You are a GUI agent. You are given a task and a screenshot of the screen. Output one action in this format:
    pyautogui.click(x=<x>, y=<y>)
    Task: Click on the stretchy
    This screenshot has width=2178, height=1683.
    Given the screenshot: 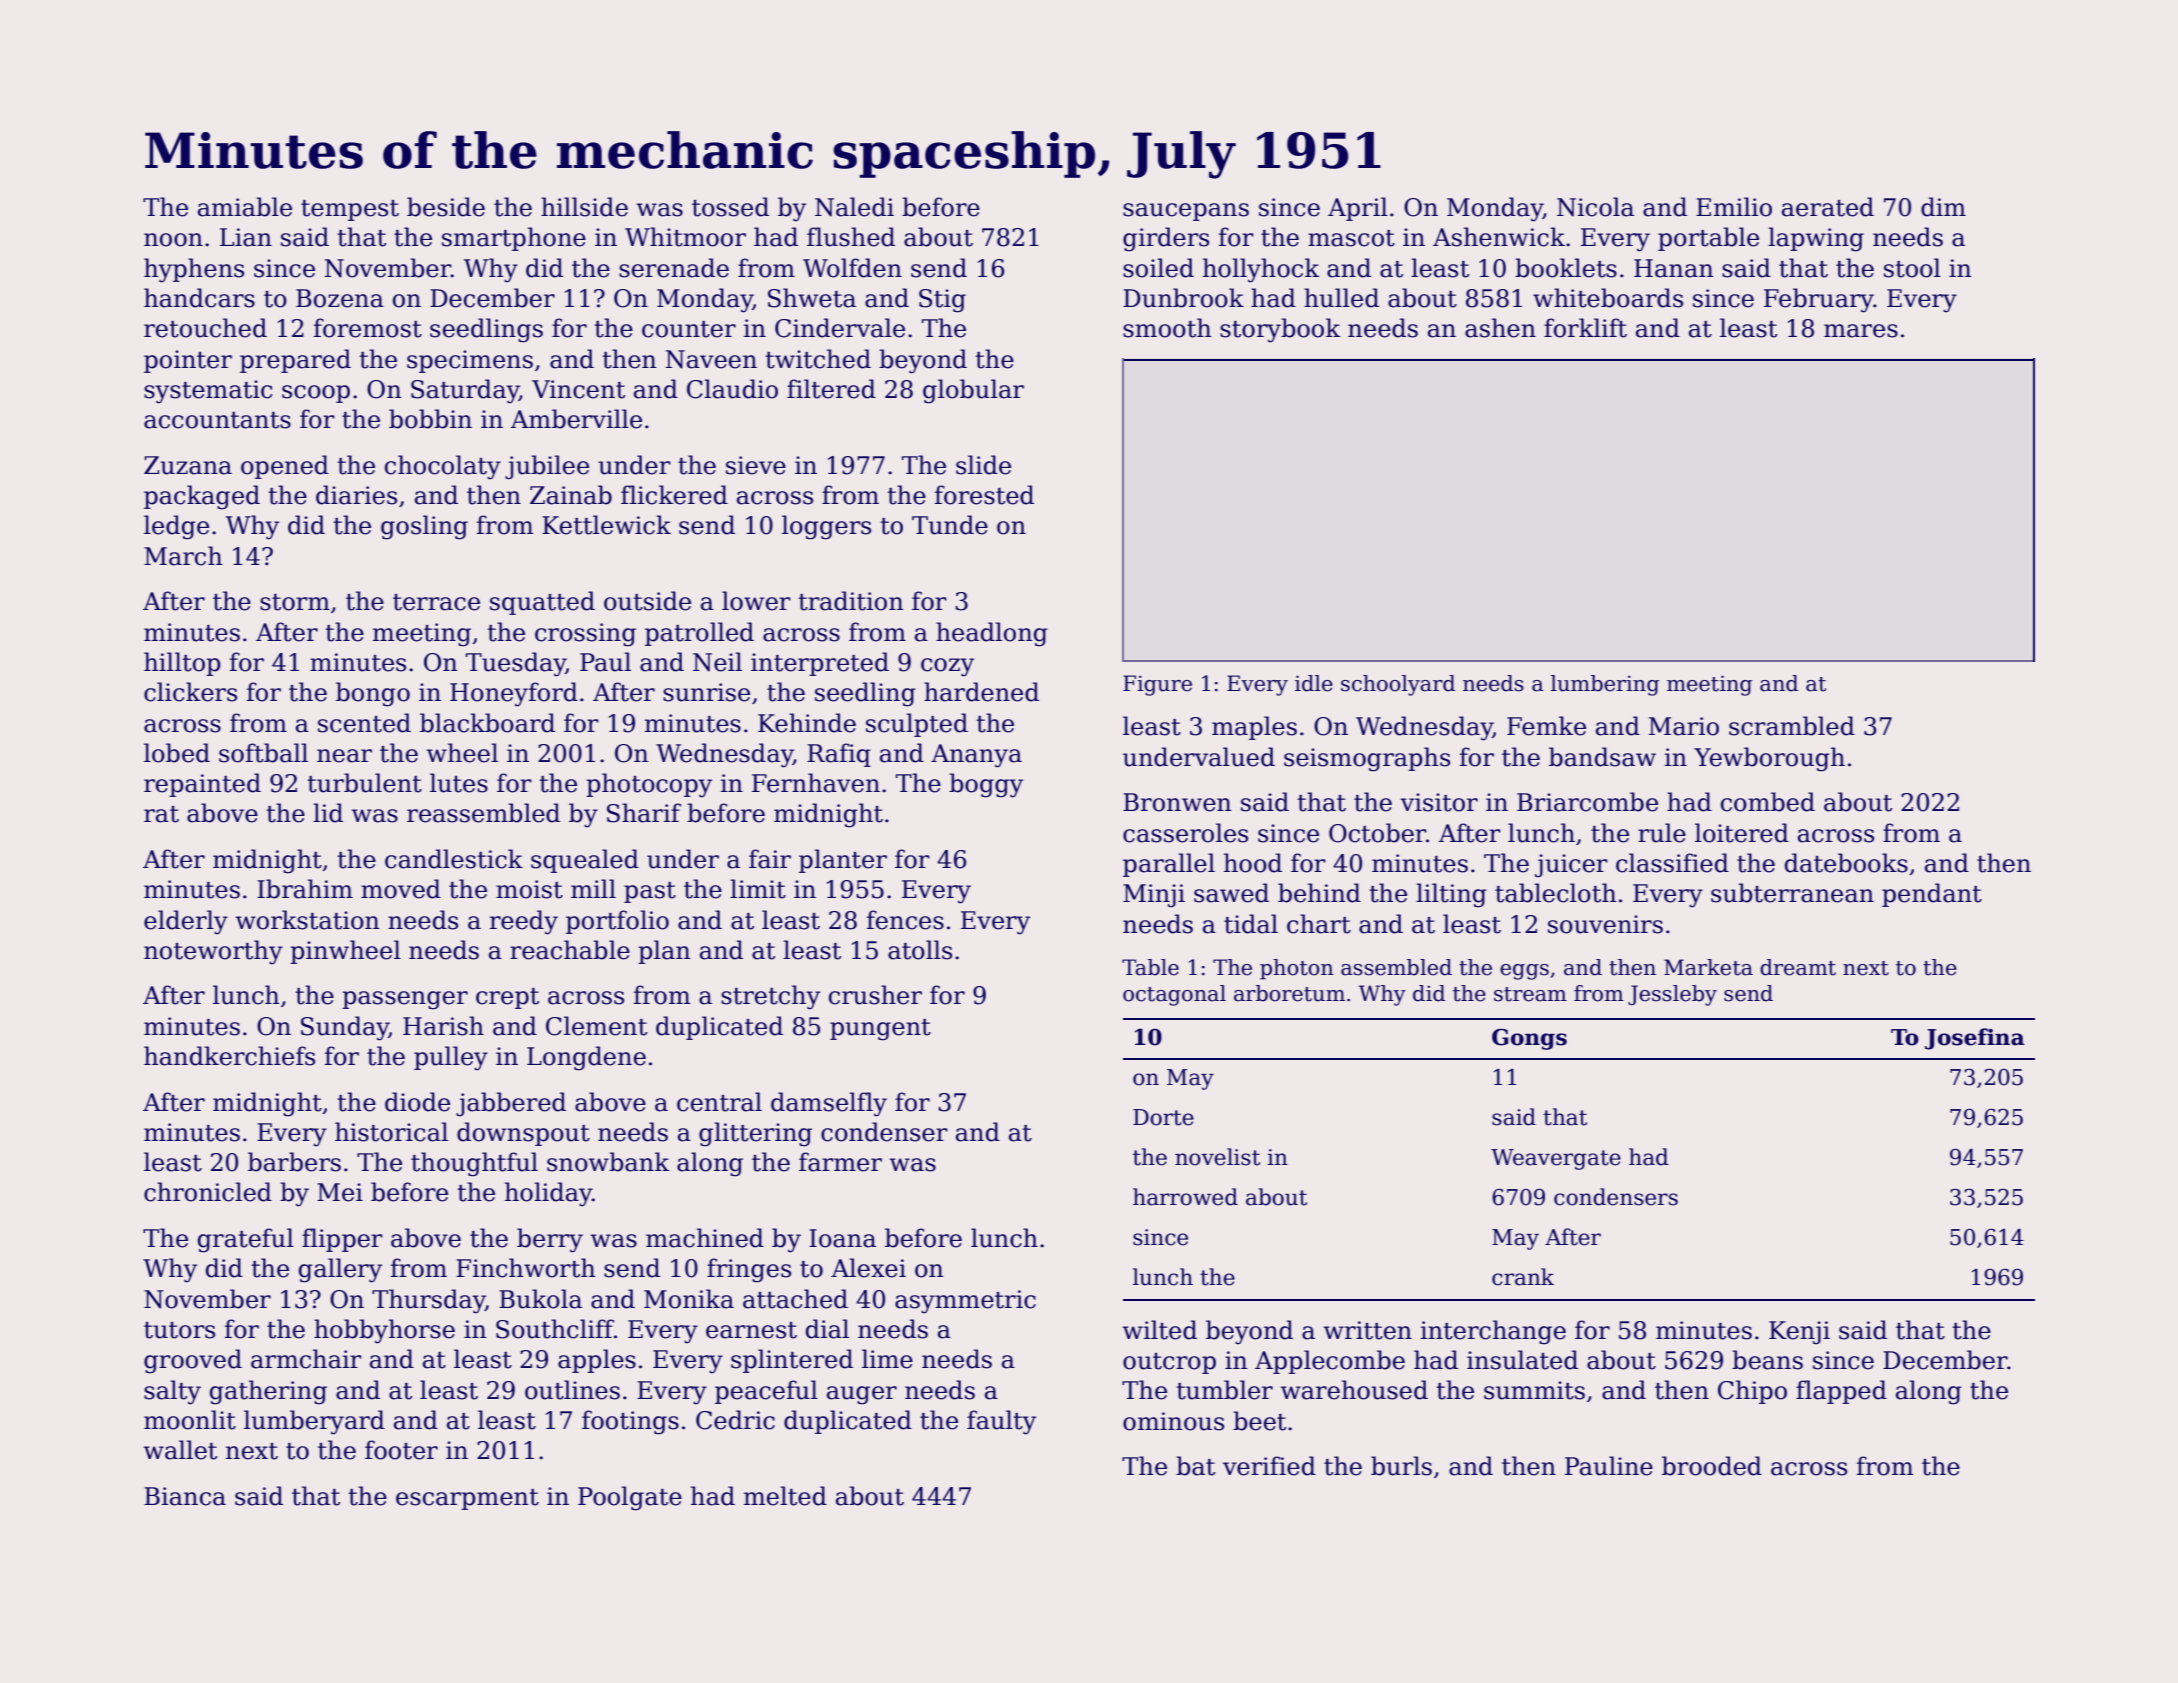 What is the action you would take?
    pyautogui.click(x=770, y=997)
